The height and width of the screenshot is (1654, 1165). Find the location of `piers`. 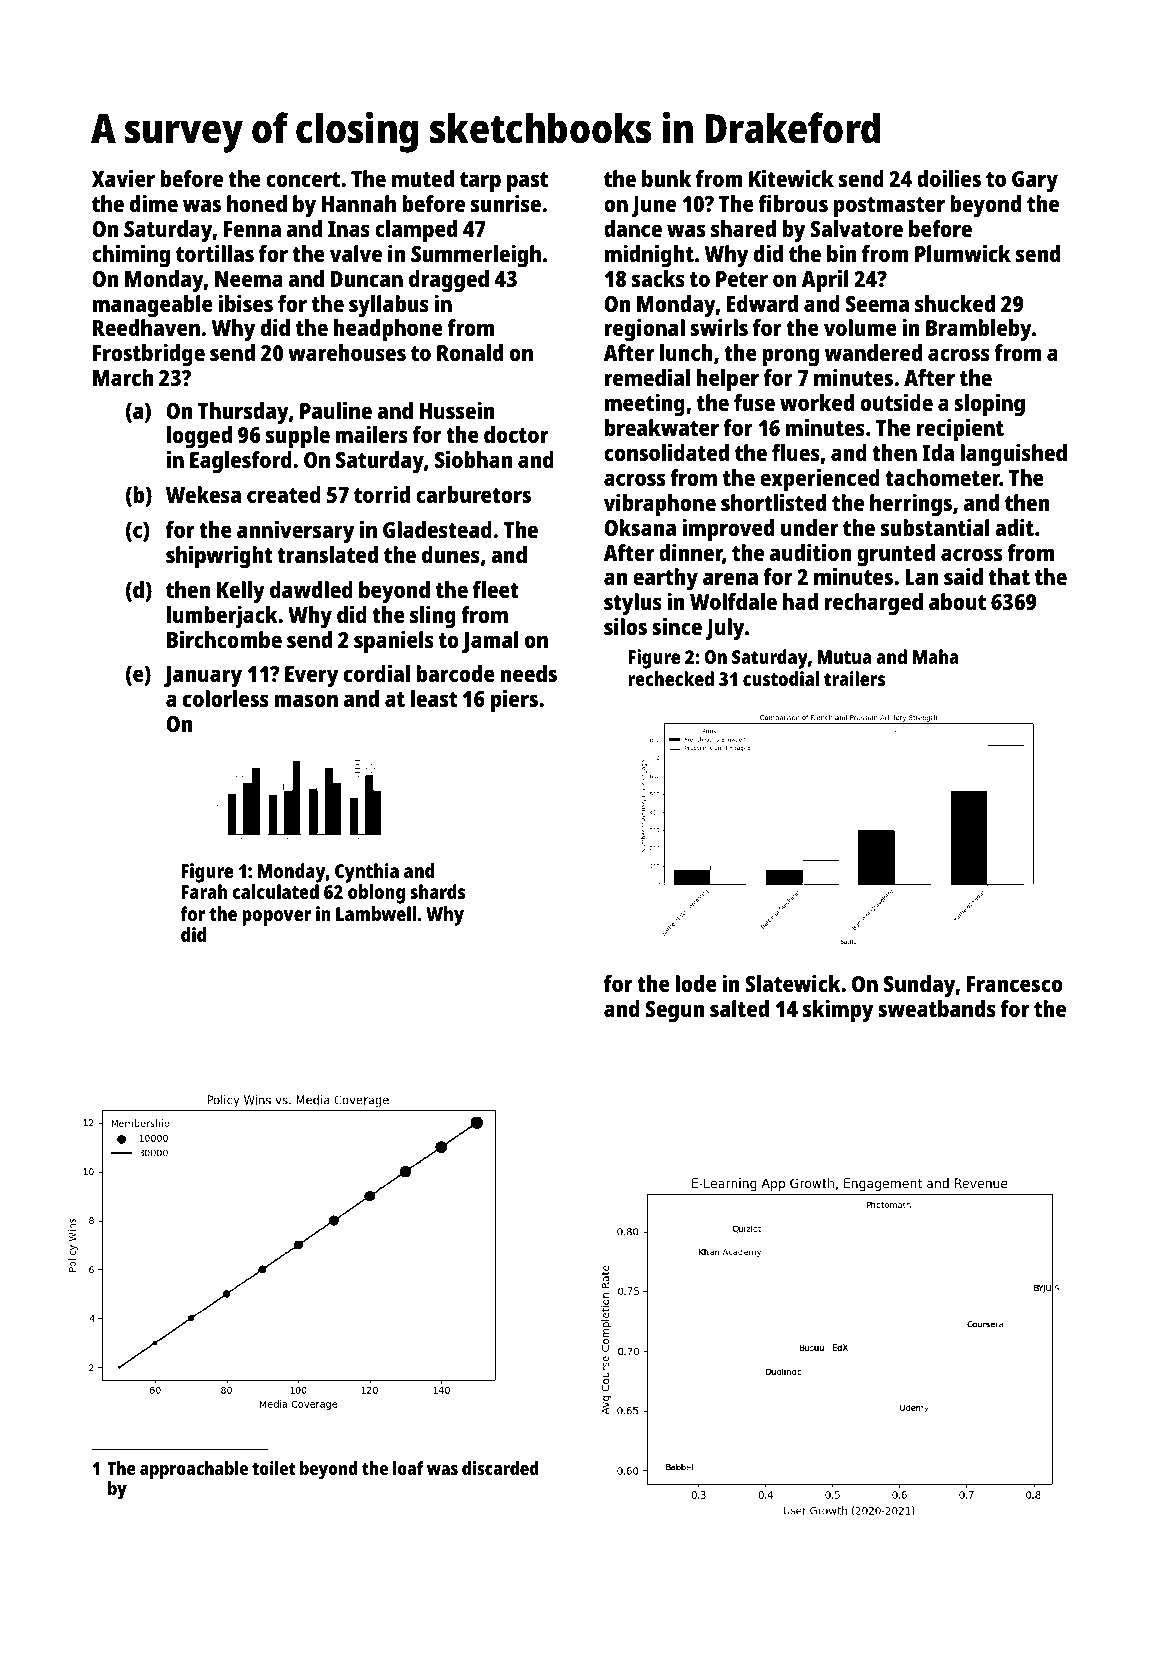

piers is located at coordinates (514, 701).
